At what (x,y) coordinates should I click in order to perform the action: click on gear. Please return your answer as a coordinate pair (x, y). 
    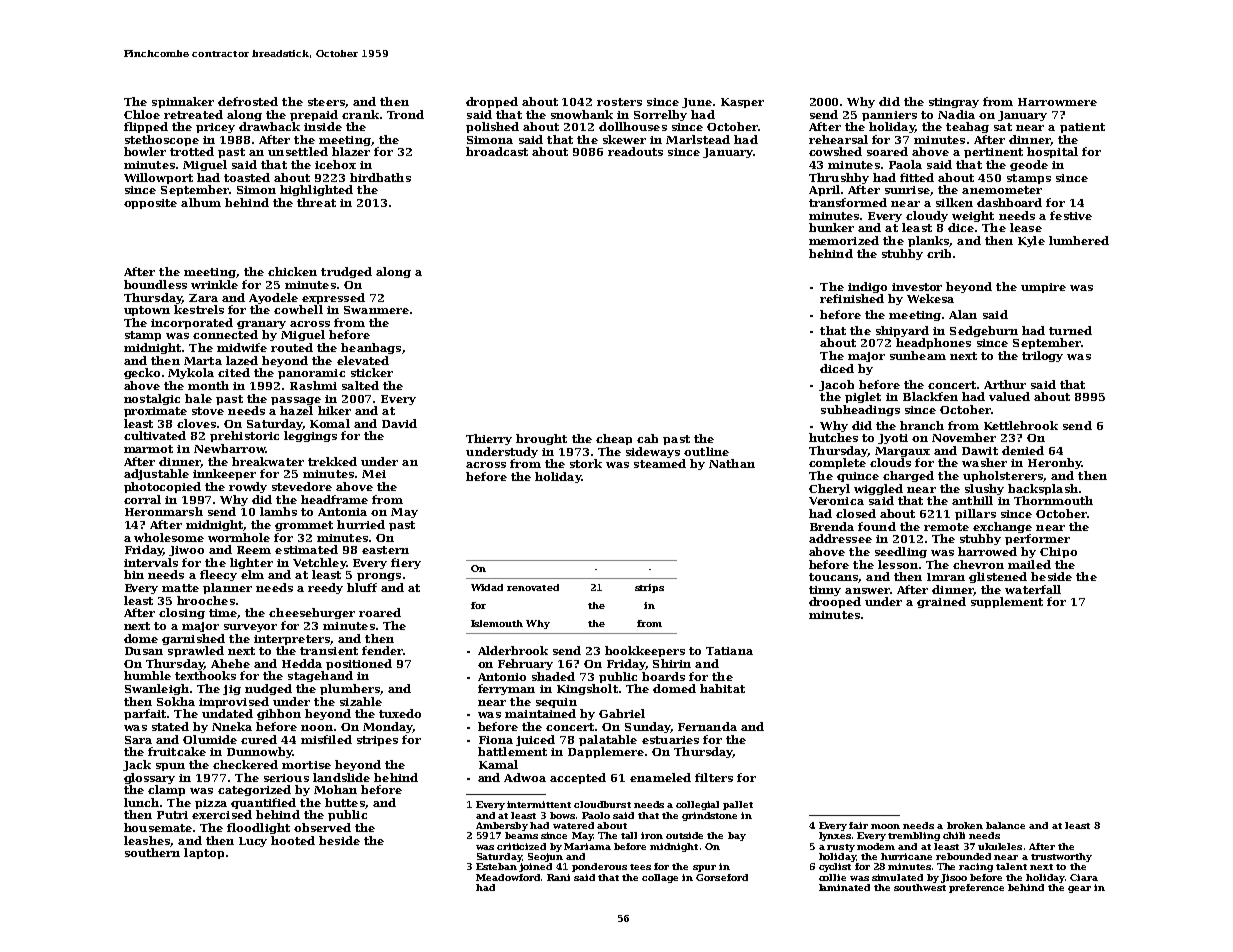
    Looking at the image, I should click on (1079, 889).
